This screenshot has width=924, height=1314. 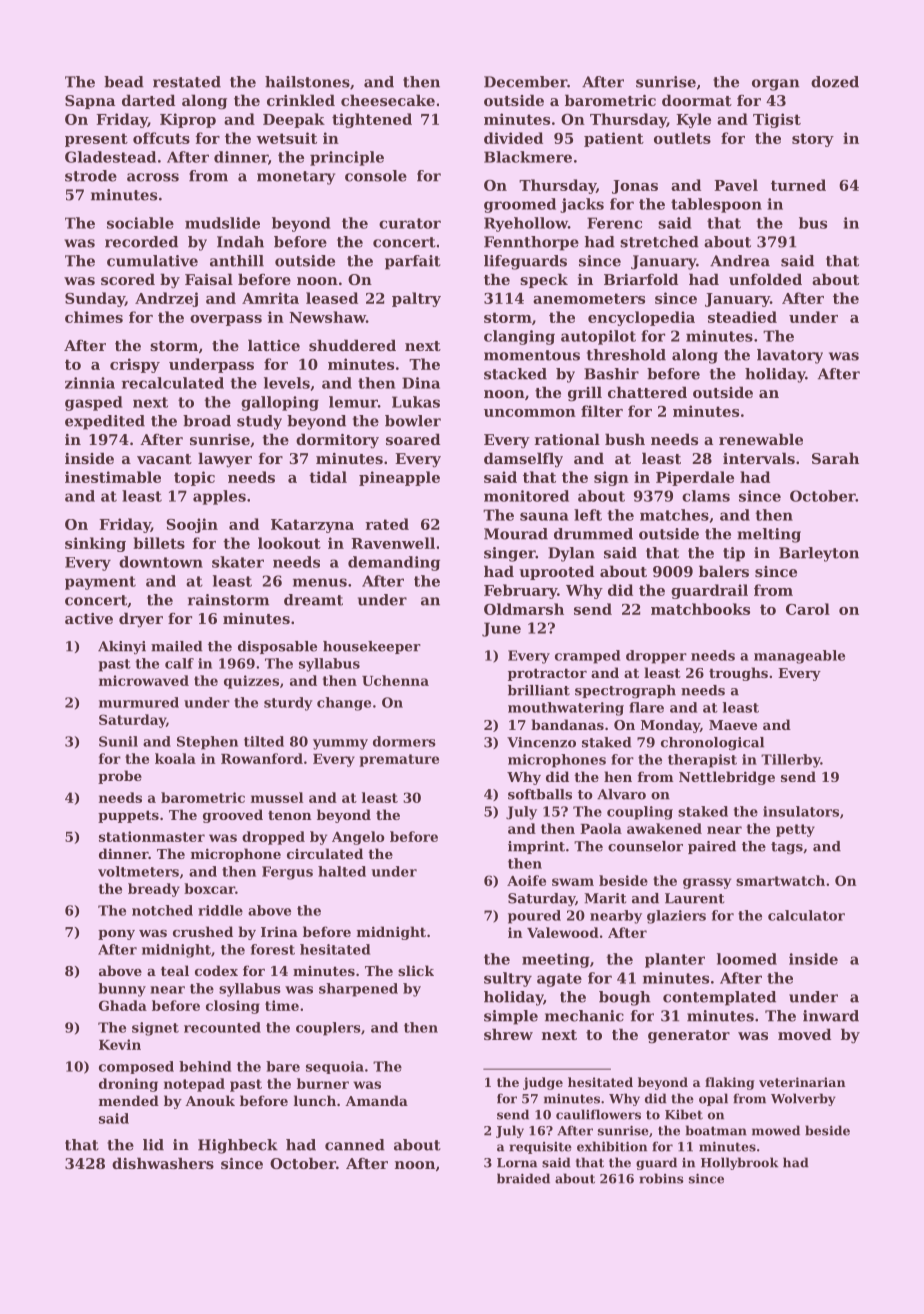 What do you see at coordinates (530, 413) in the screenshot?
I see `uncommon` at bounding box center [530, 413].
